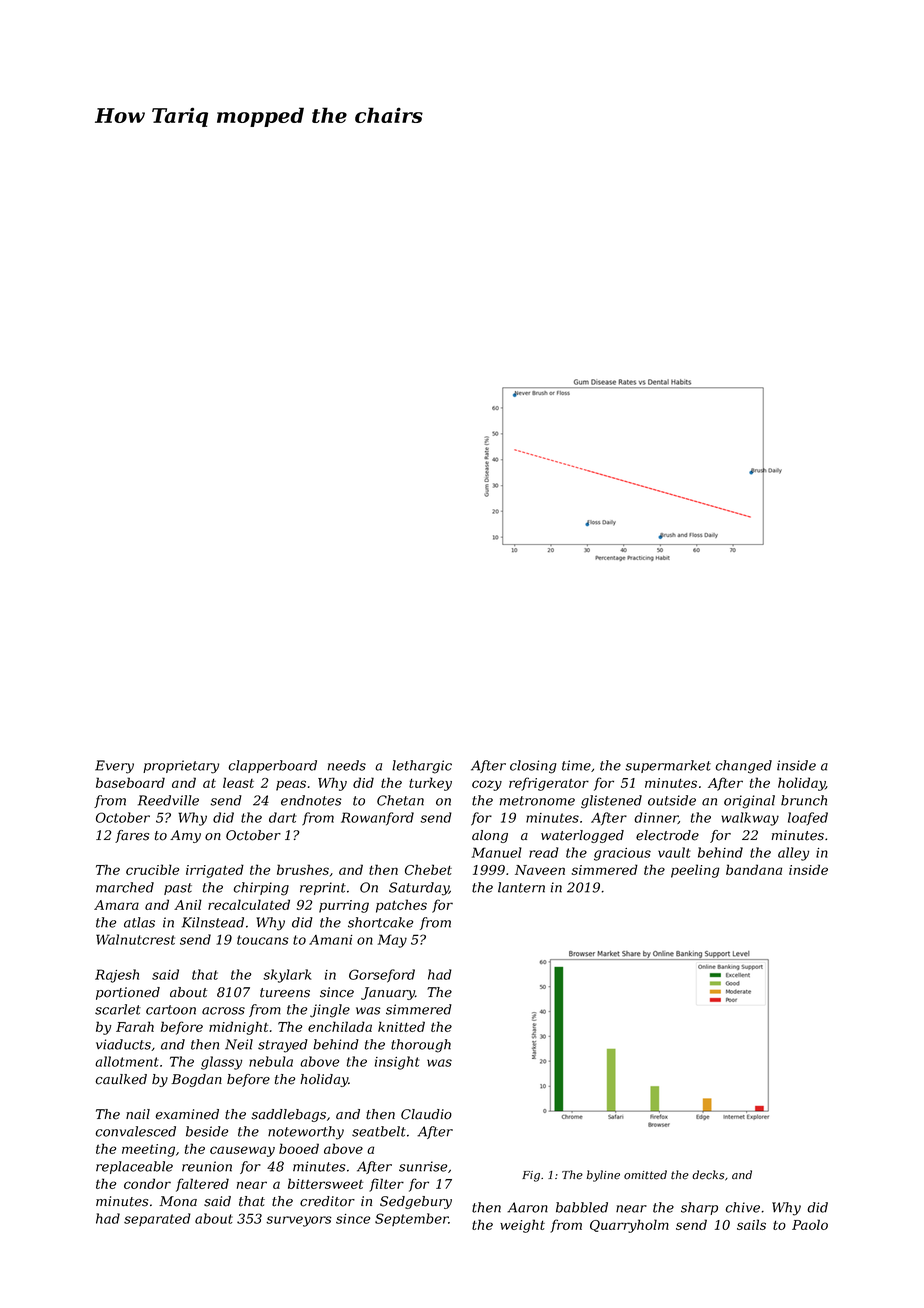  What do you see at coordinates (743, 767) in the page?
I see `changed` at bounding box center [743, 767].
